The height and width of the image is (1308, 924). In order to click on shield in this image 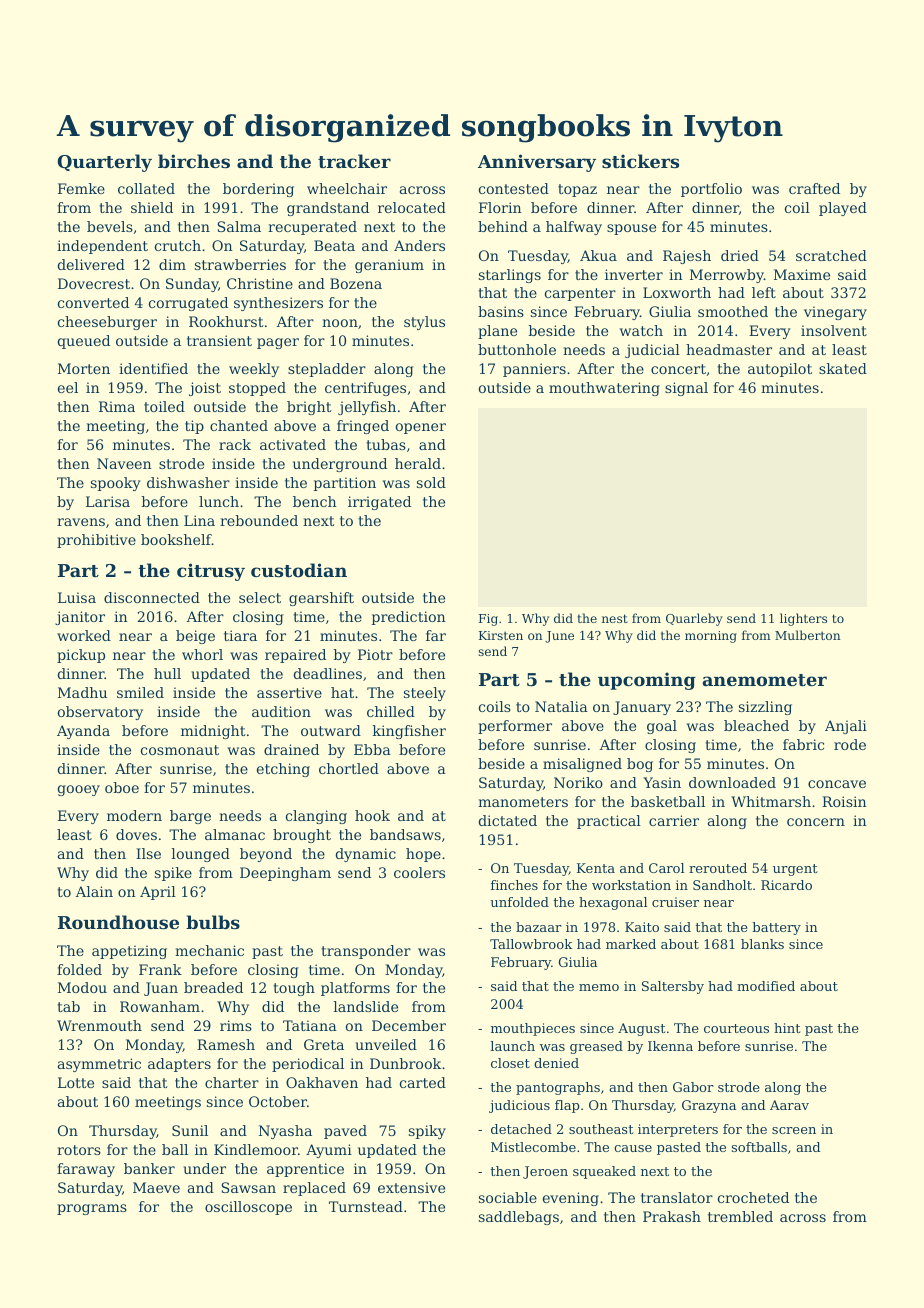, I will do `click(152, 207)`.
